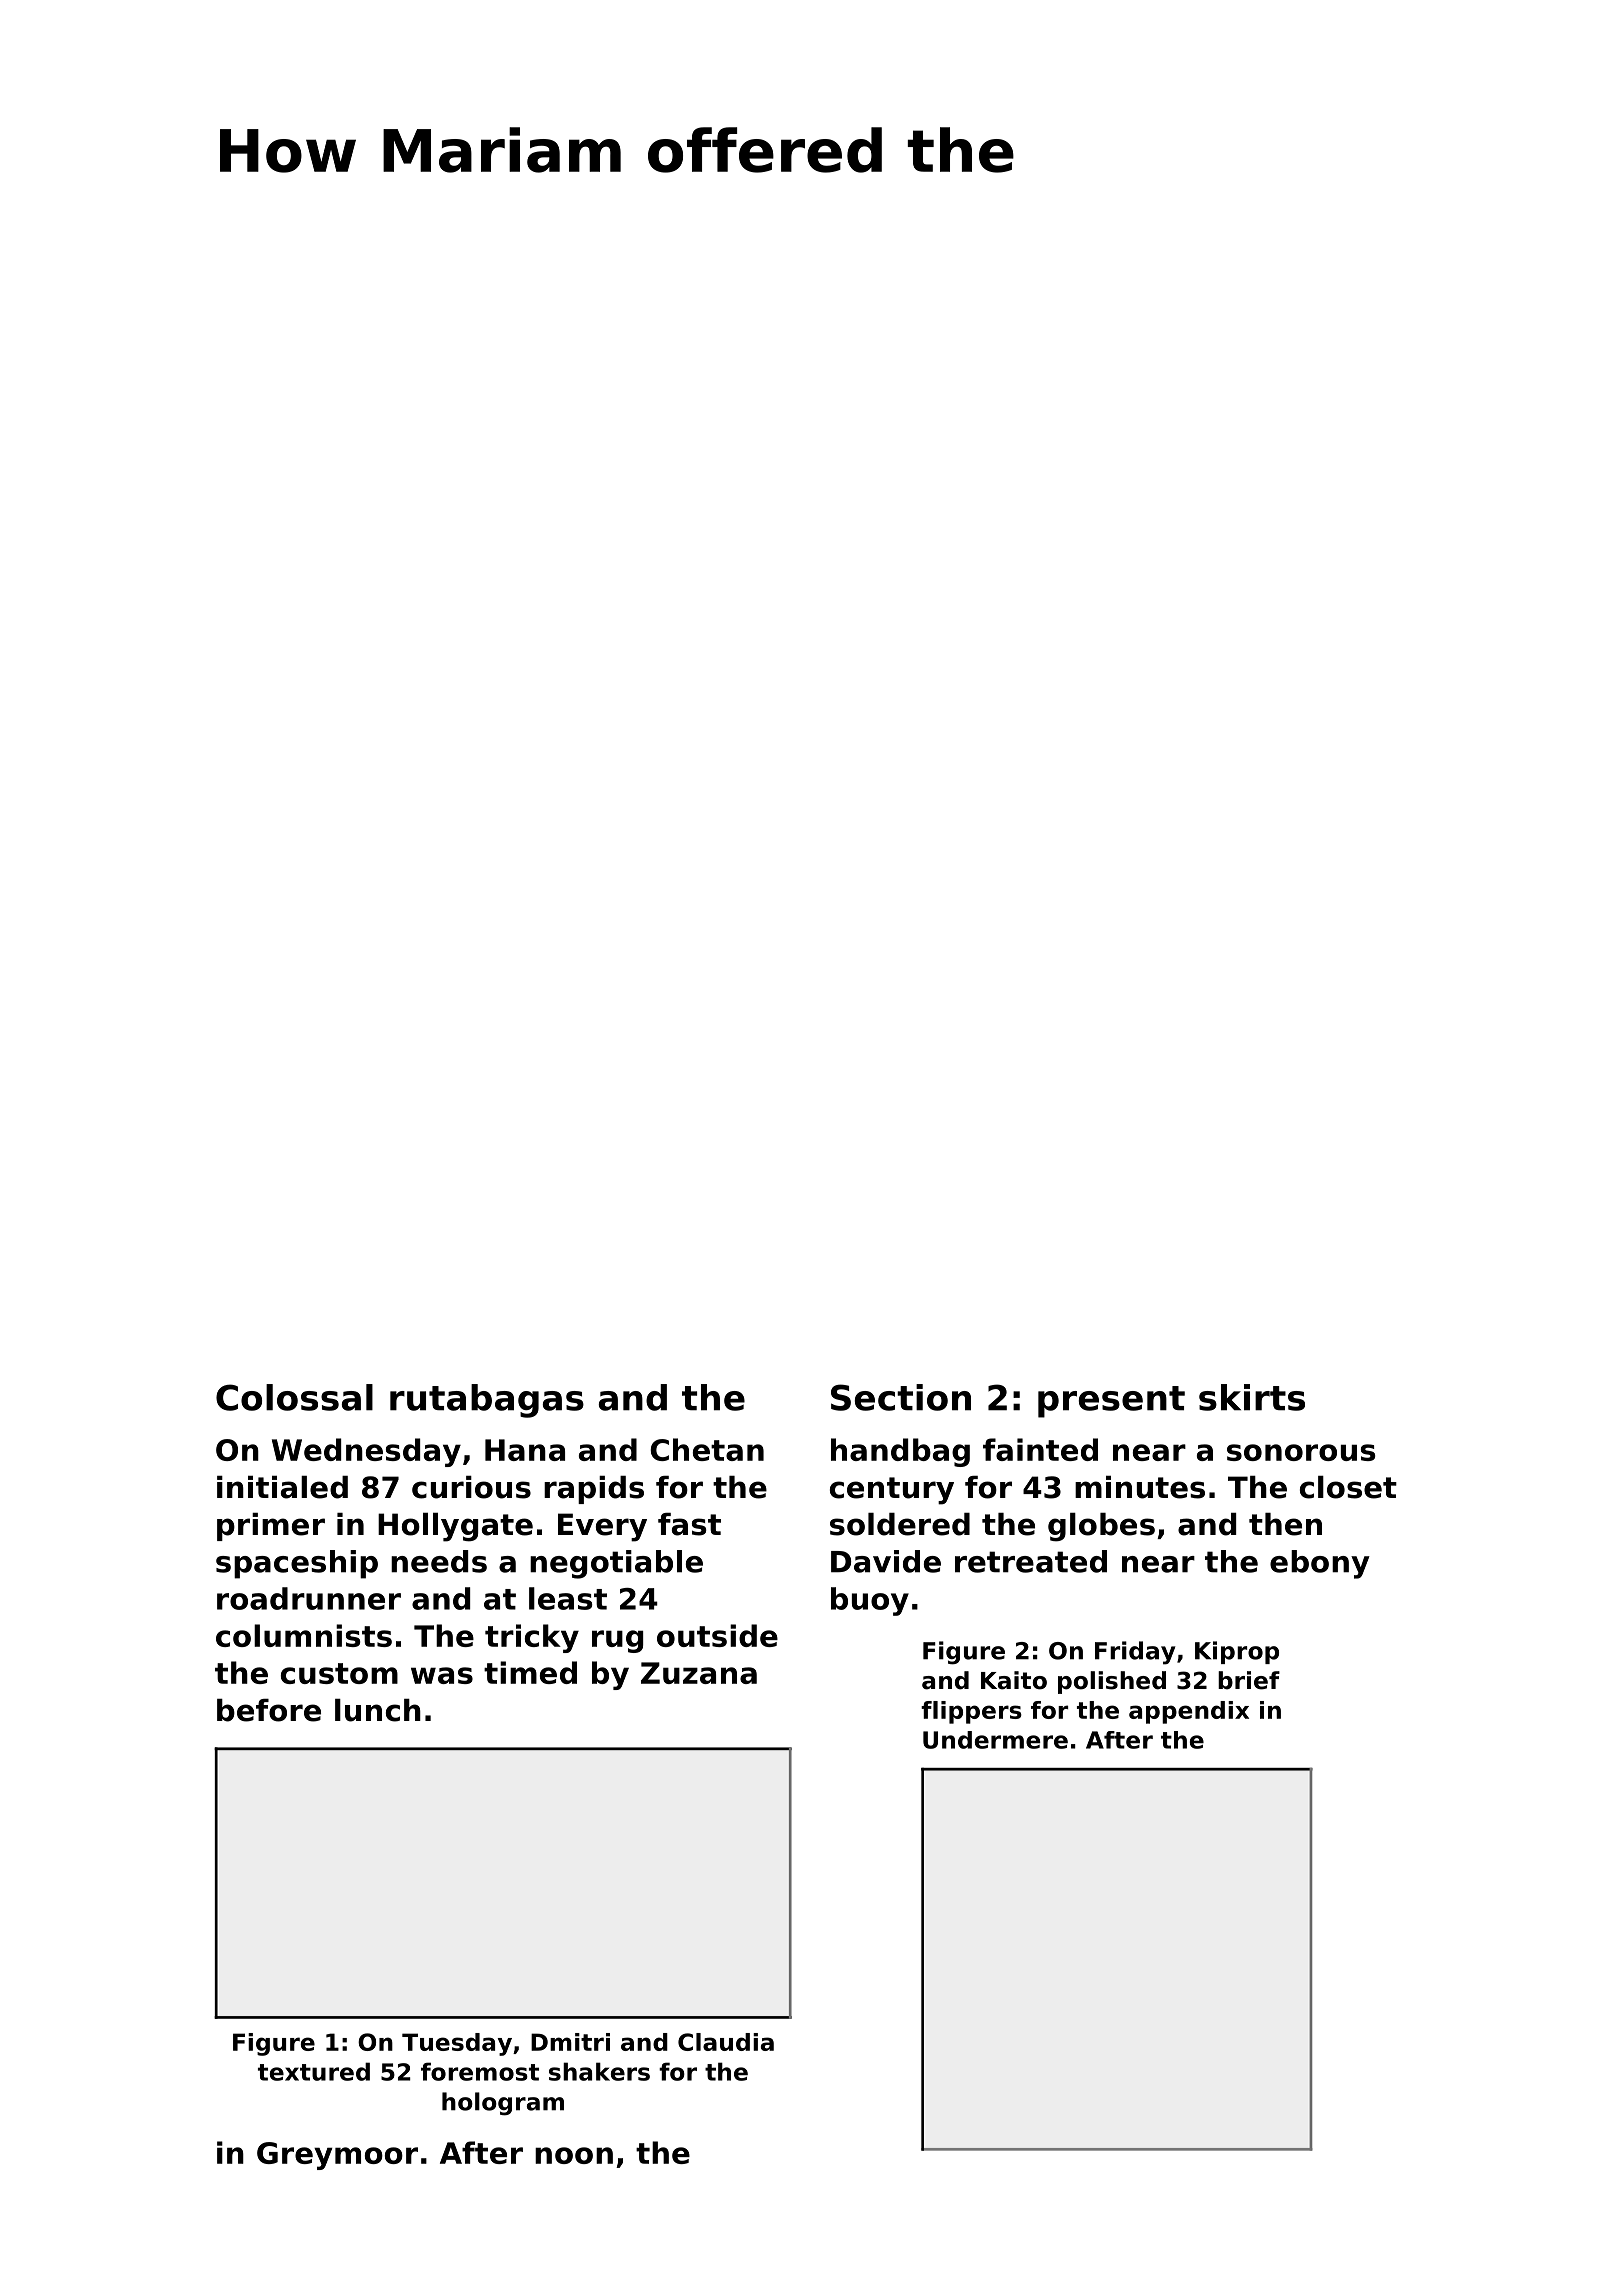 This screenshot has height=2292, width=1620. Describe the element at coordinates (314, 2071) in the screenshot. I see `textured` at that location.
